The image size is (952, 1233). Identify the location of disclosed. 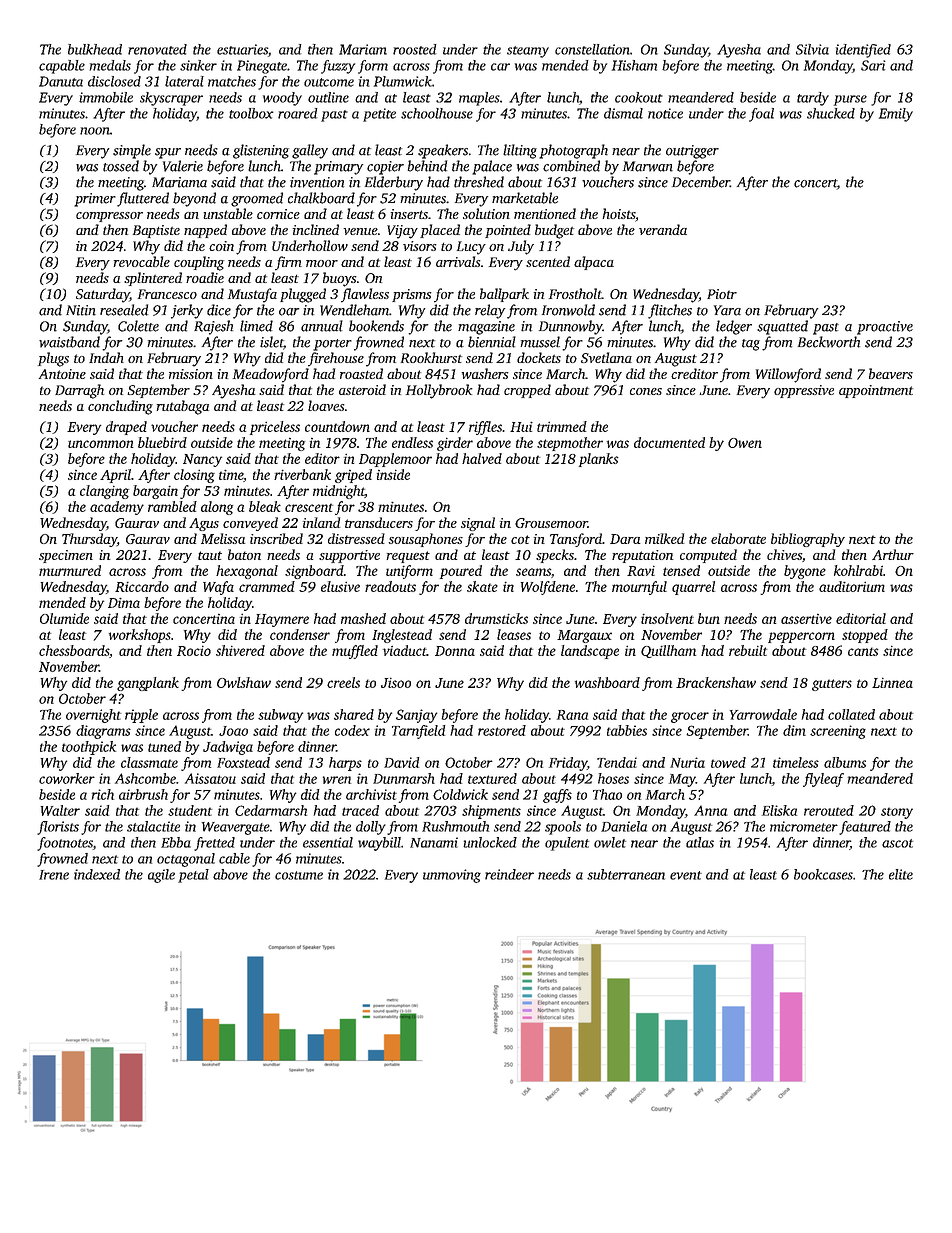
(114, 81).
